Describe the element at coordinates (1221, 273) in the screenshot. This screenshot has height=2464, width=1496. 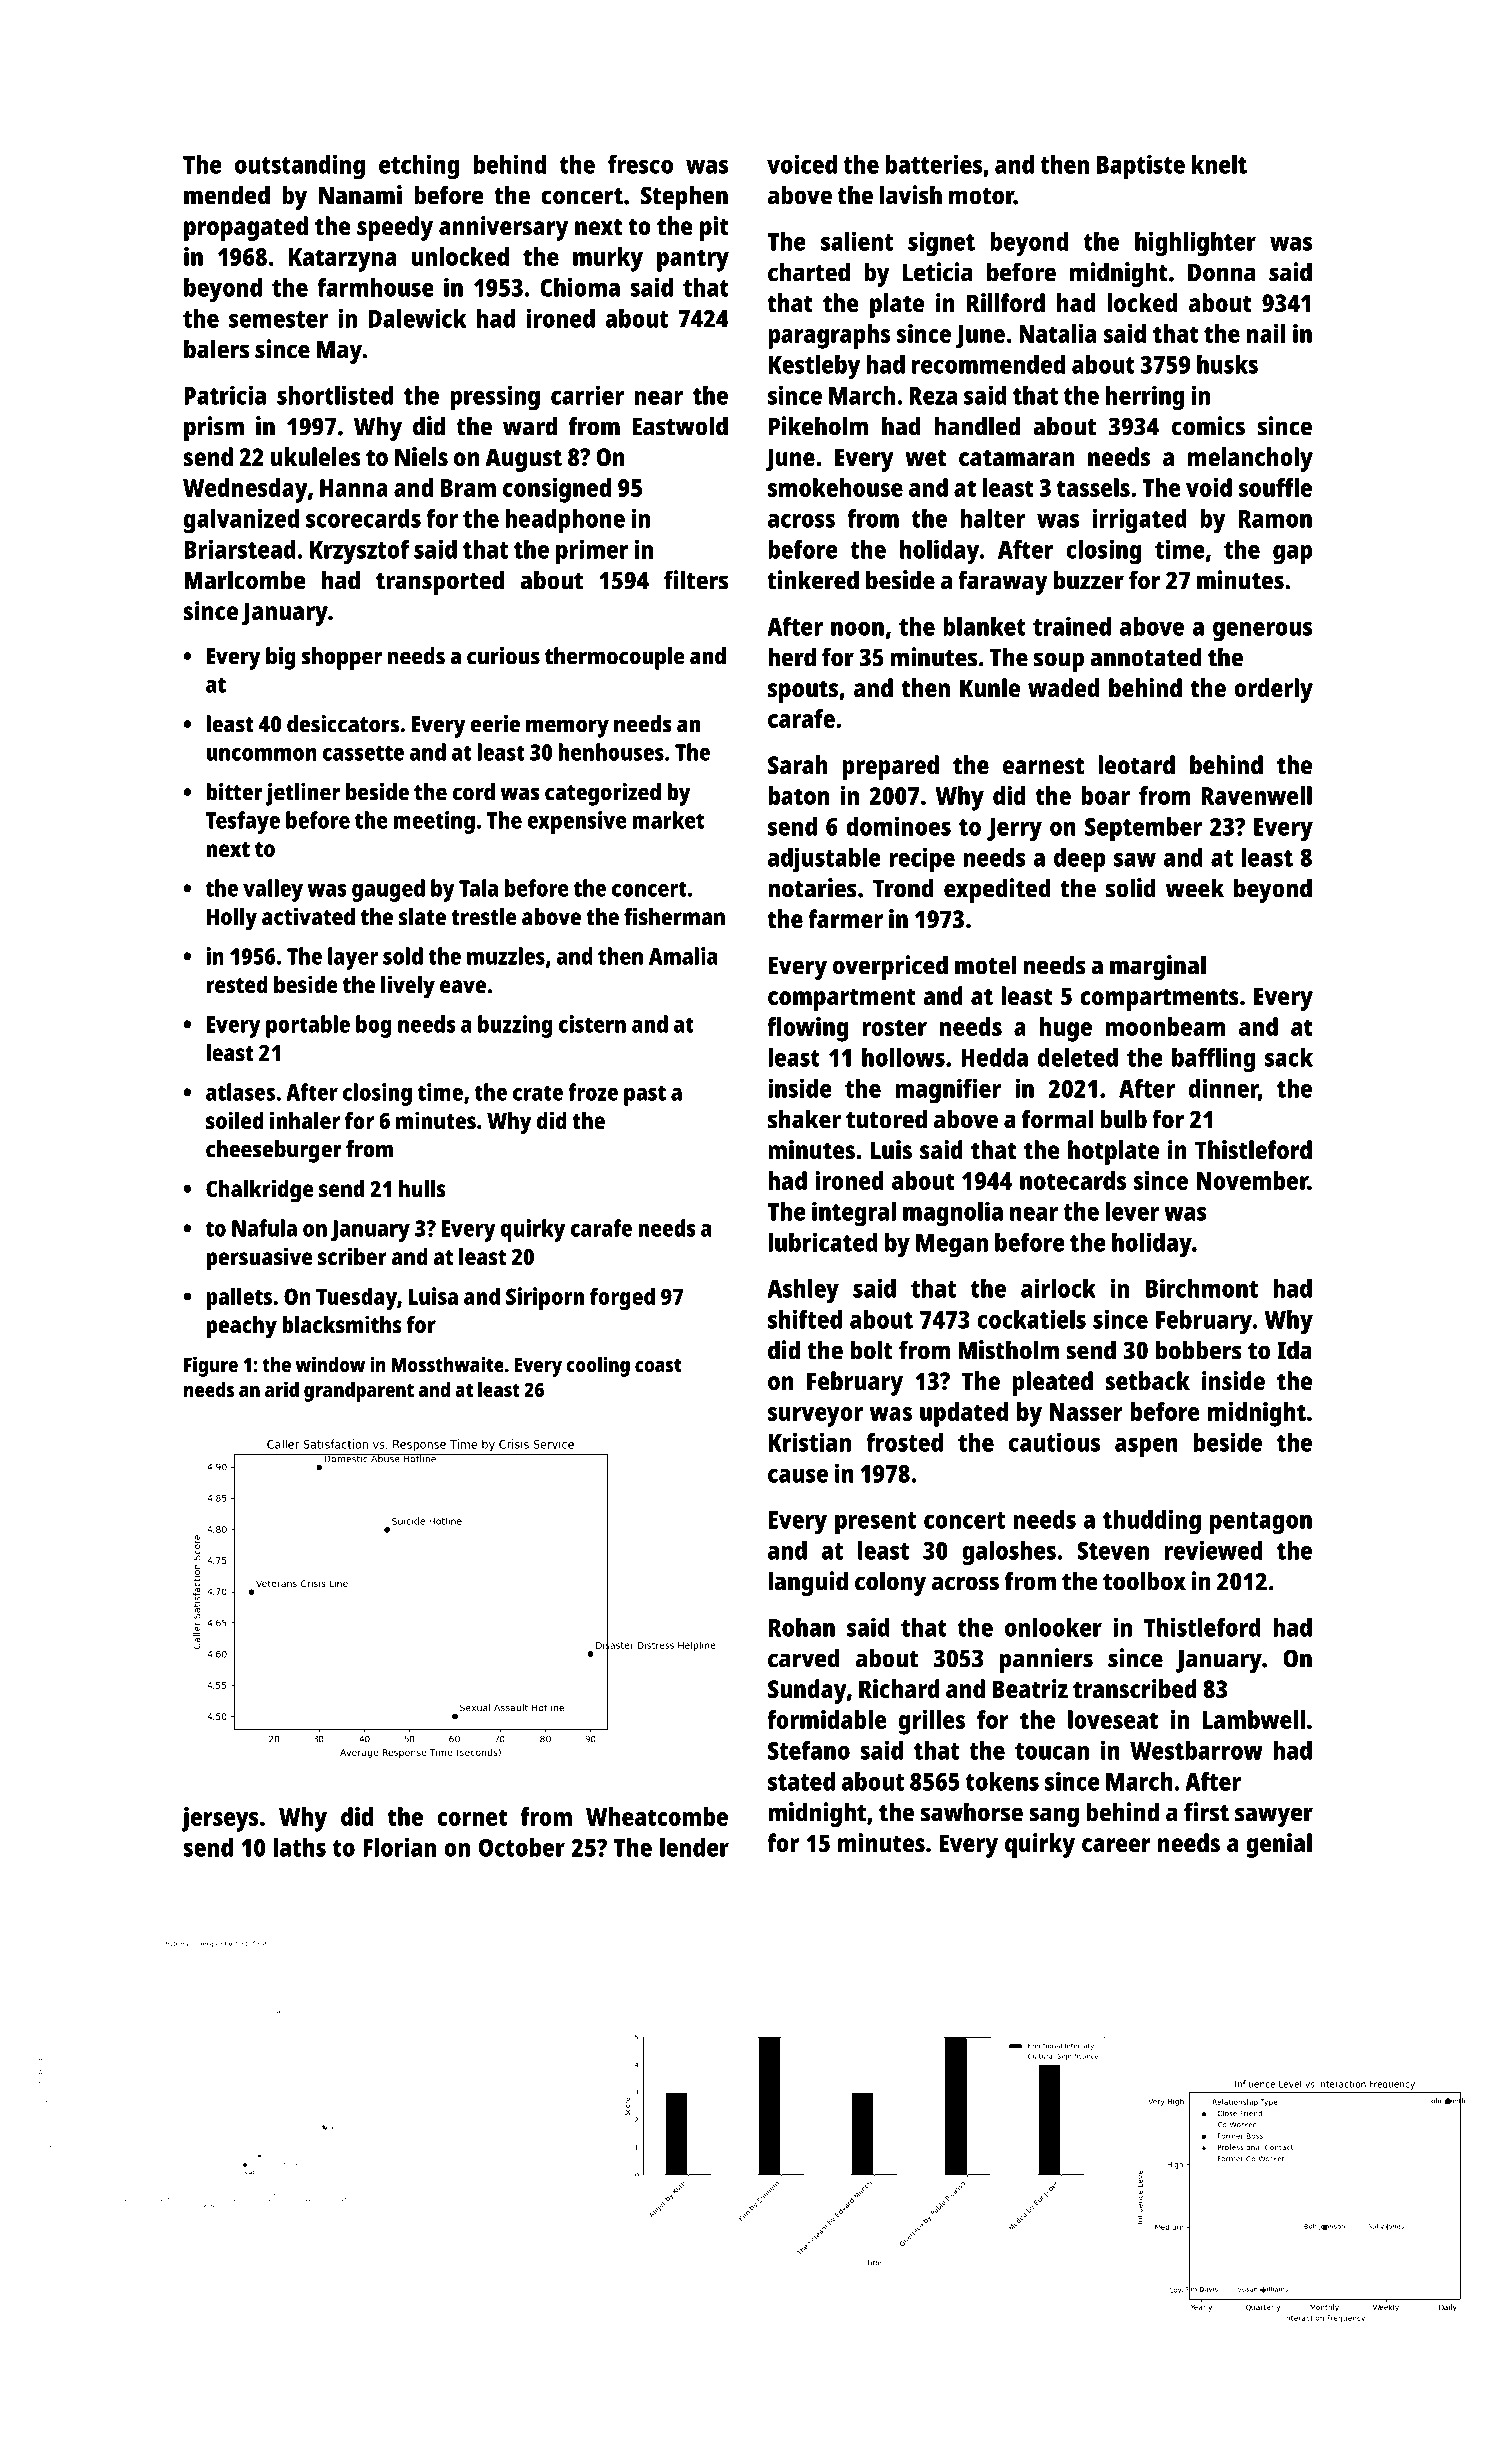
I see `Donna` at that location.
